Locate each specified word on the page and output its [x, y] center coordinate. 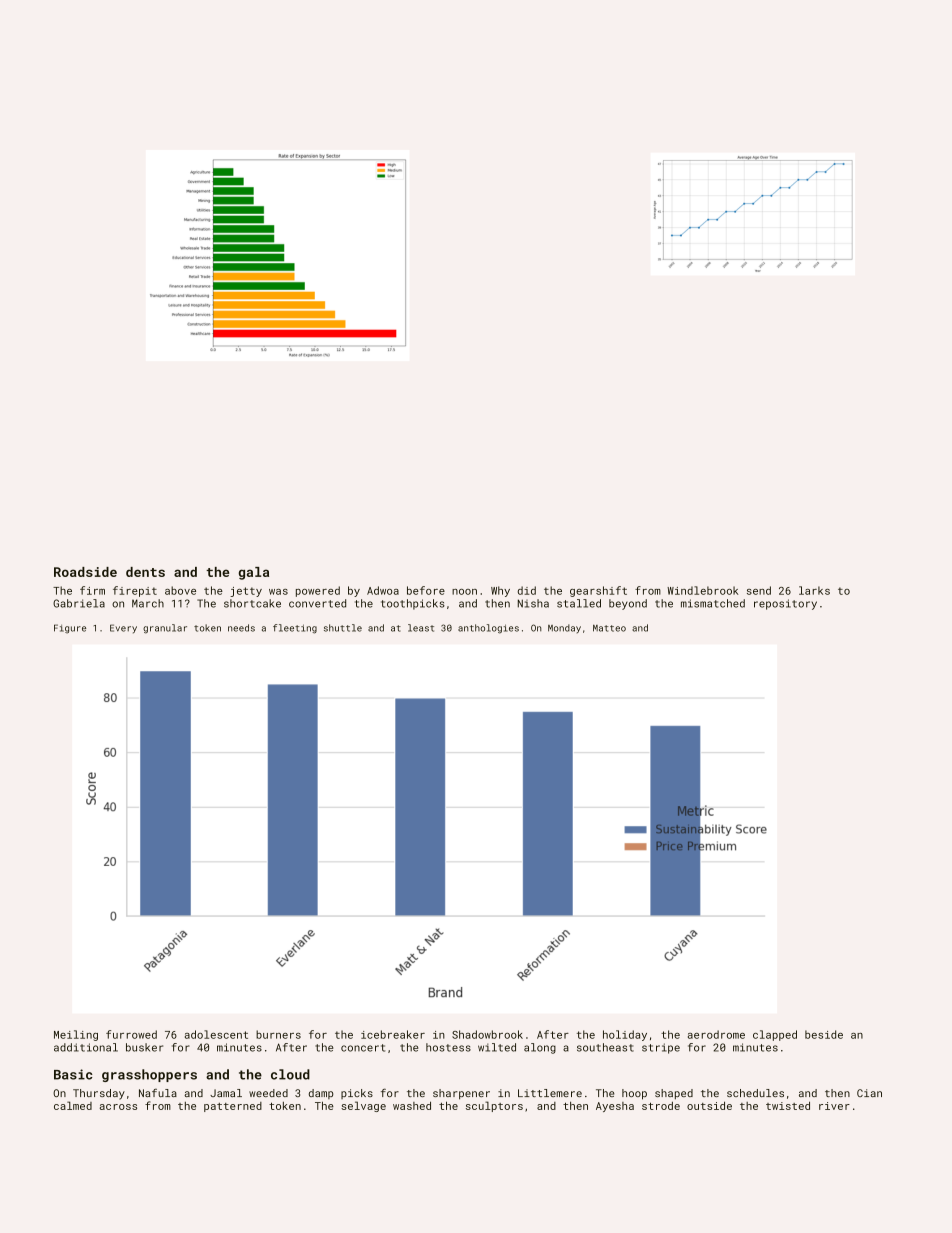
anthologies [488, 629]
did [527, 590]
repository [785, 604]
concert [363, 1048]
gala [254, 573]
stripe [661, 1048]
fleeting [295, 629]
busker [144, 1047]
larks [814, 590]
